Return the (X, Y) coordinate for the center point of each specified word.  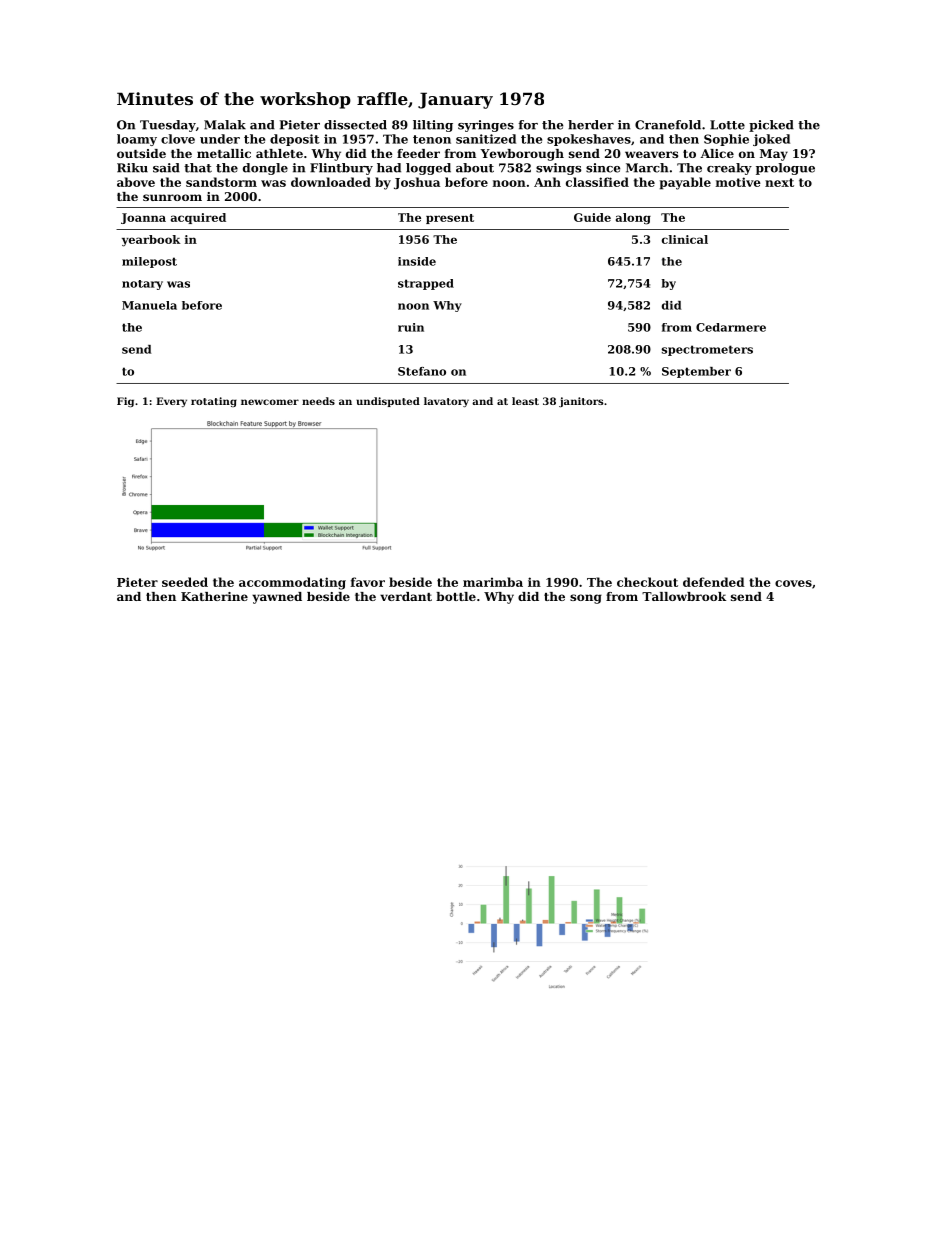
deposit (295, 140)
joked (771, 140)
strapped (426, 284)
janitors (581, 402)
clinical (685, 239)
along (633, 219)
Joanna (143, 218)
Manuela (149, 305)
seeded (185, 582)
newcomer (270, 402)
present (450, 219)
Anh (547, 182)
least (525, 401)
